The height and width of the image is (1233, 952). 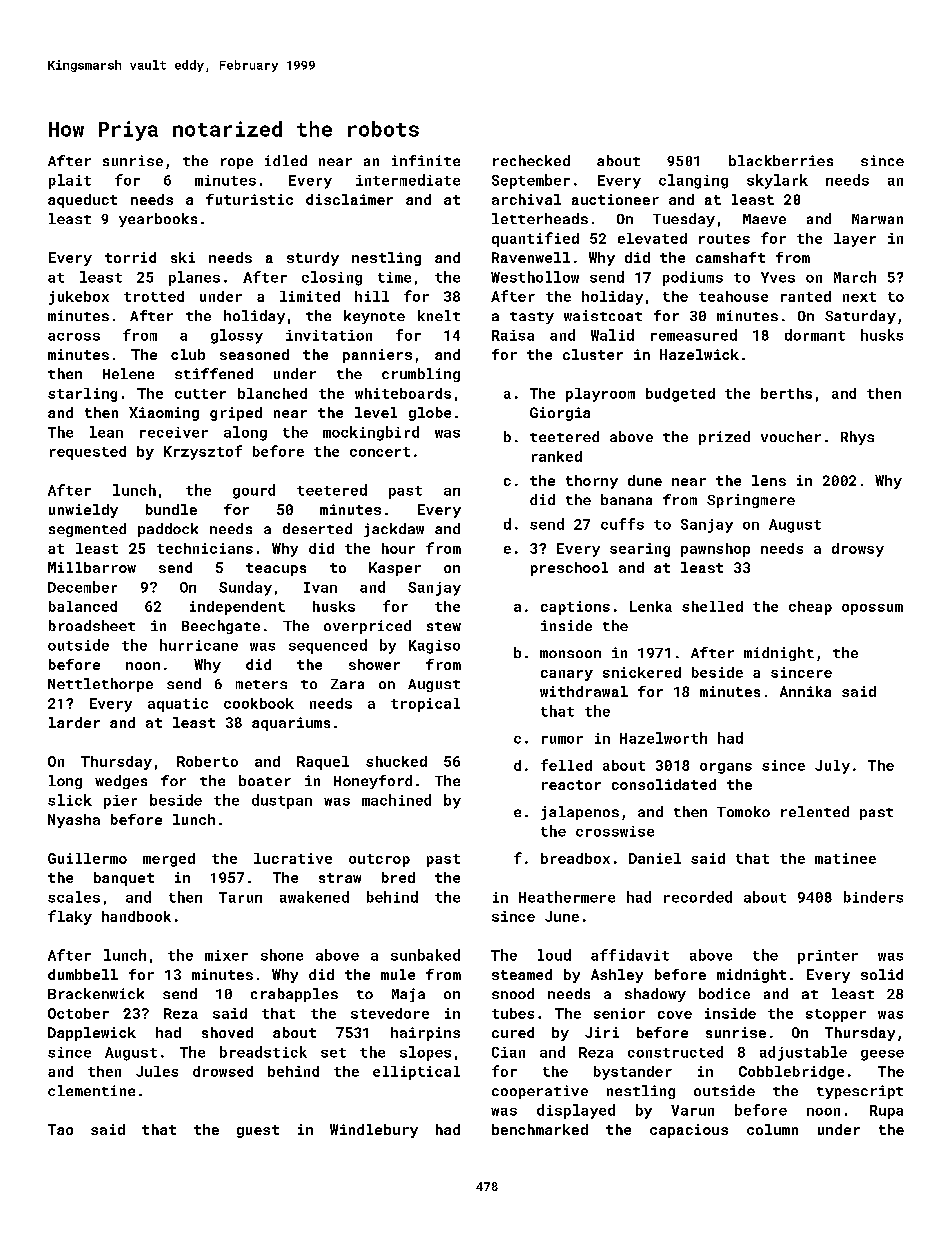 I want to click on crosswise, so click(x=615, y=831).
